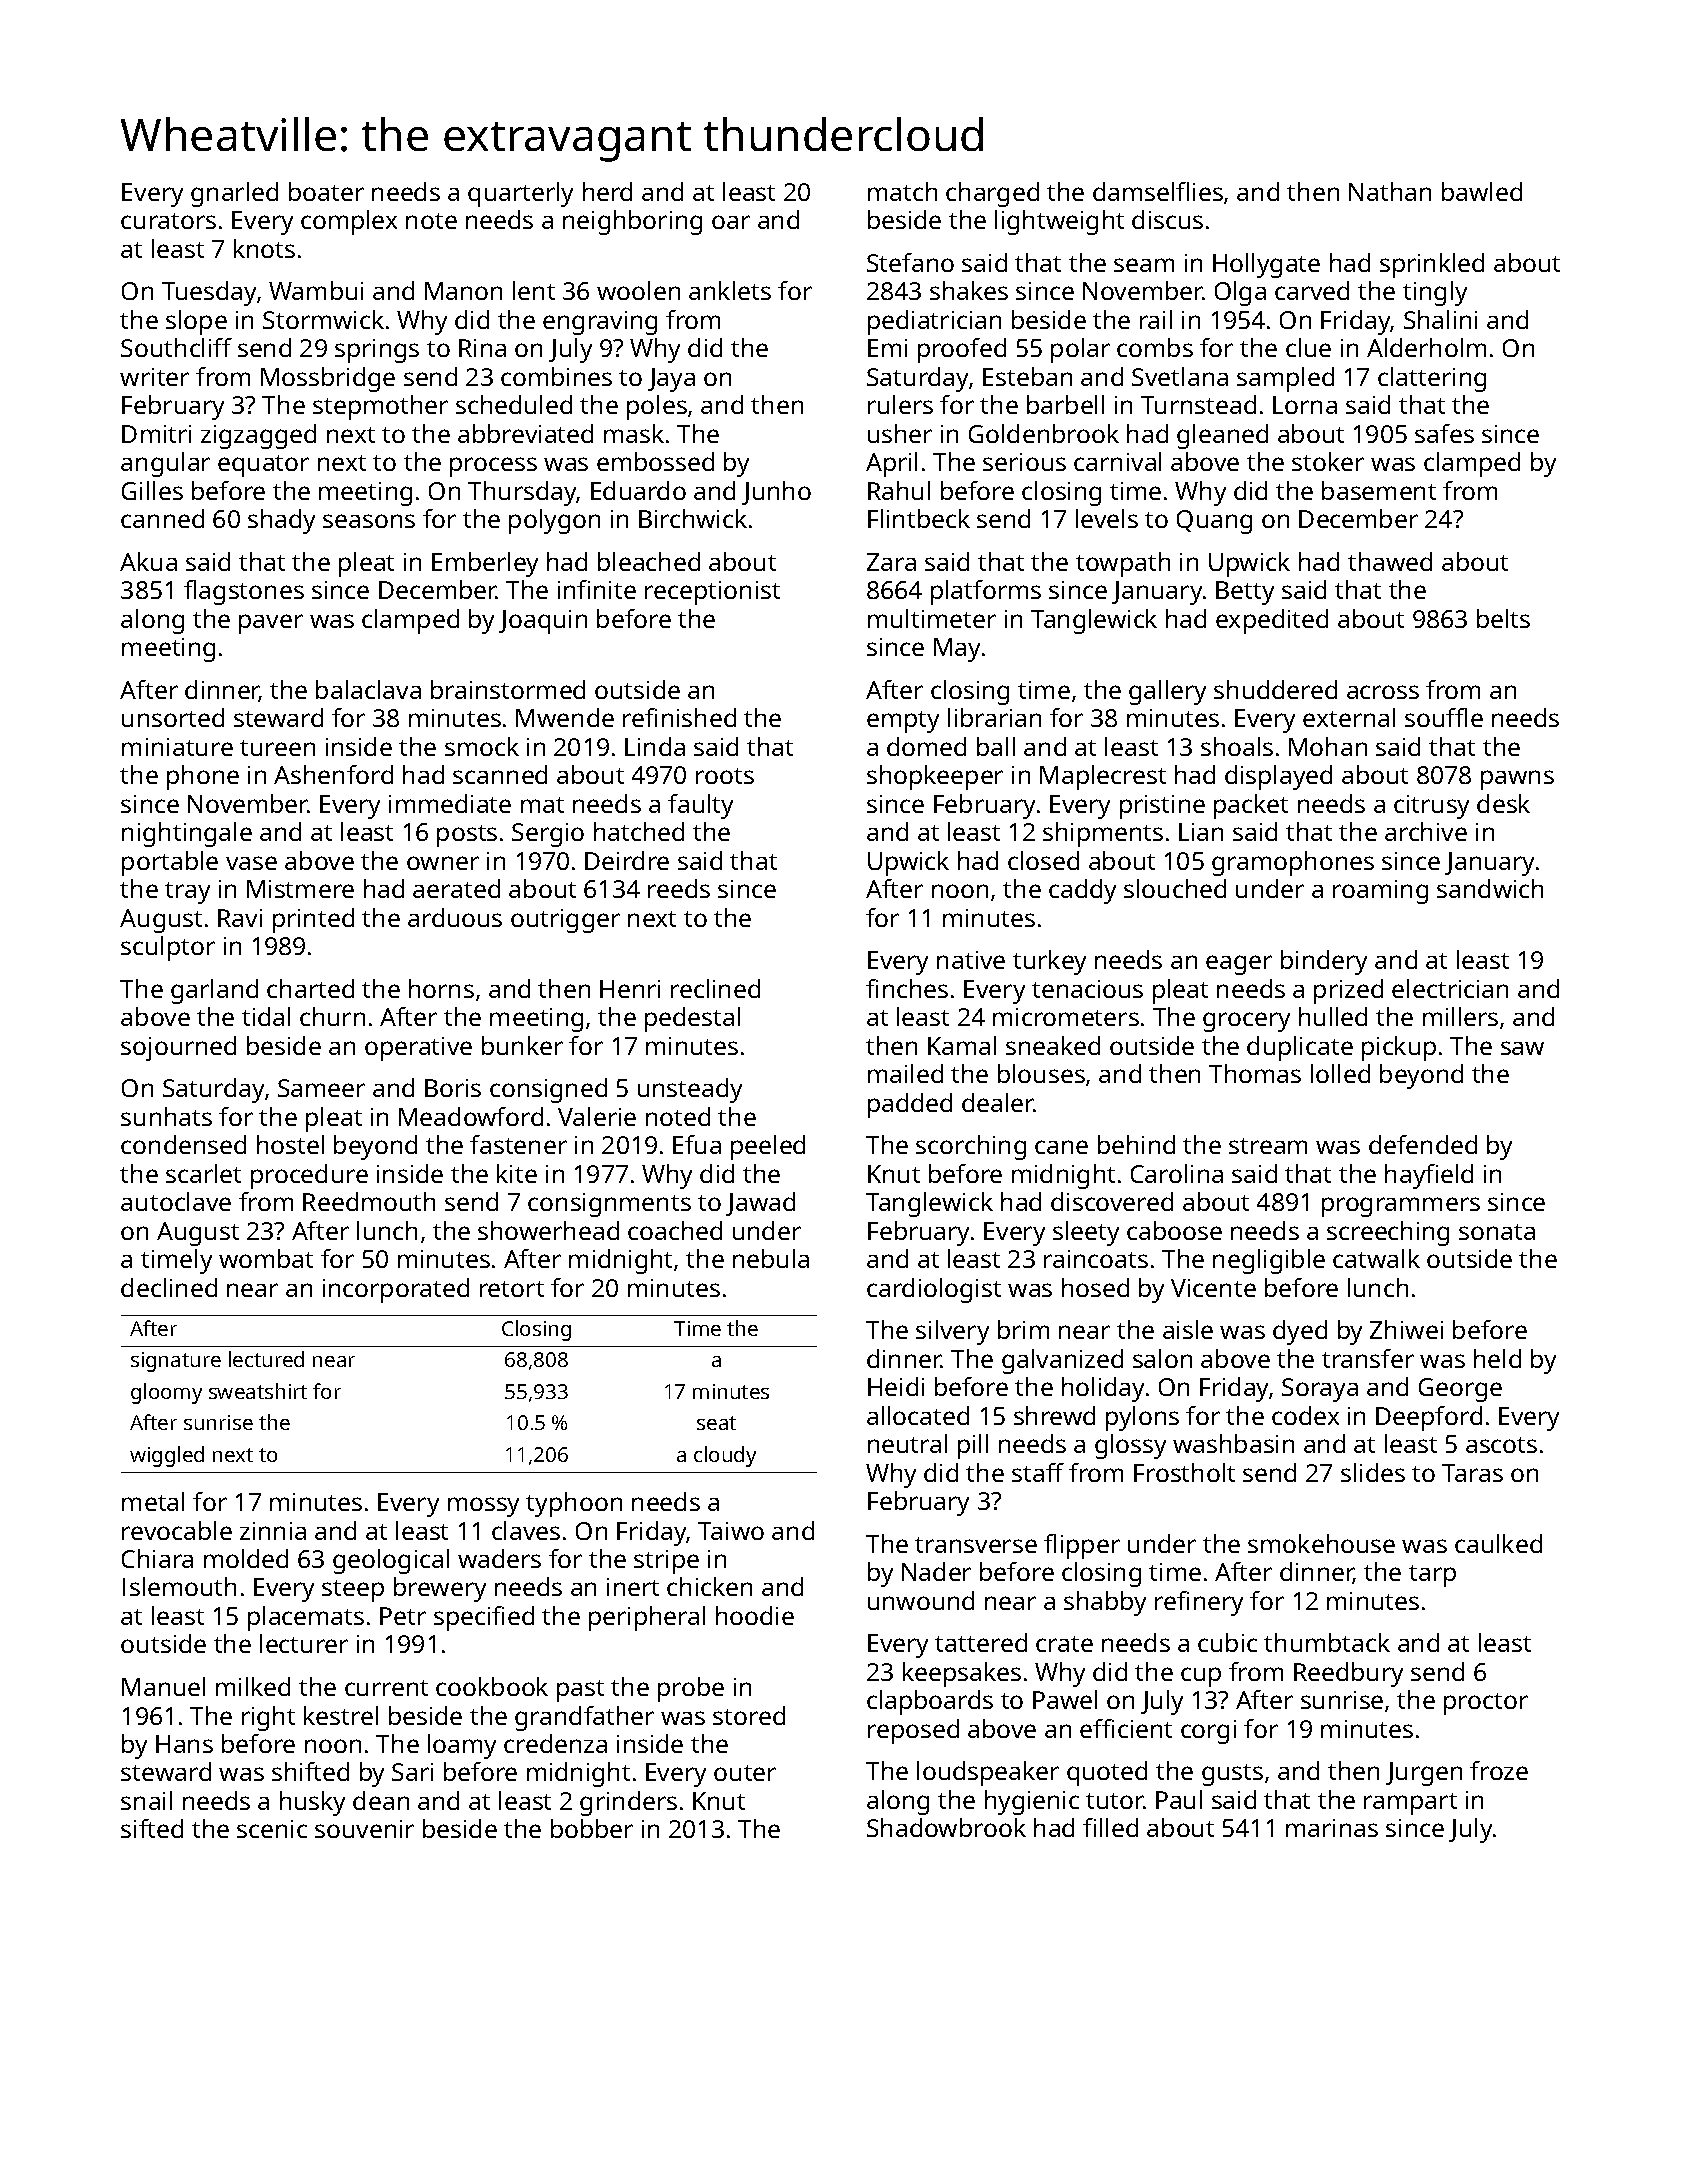 The image size is (1683, 2178). I want to click on sprinkled, so click(1432, 265).
